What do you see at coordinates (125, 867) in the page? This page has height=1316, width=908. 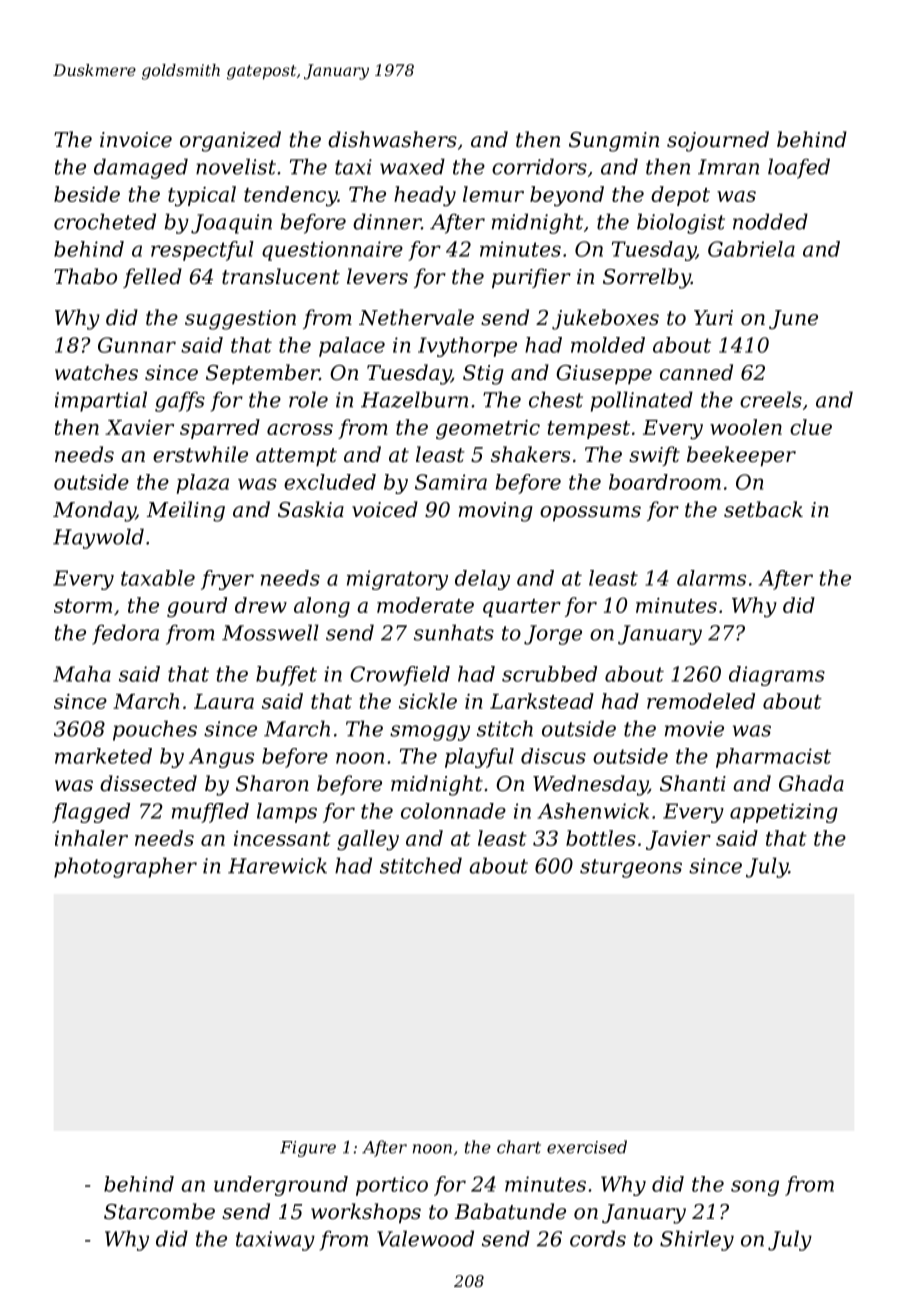 I see `photographer` at bounding box center [125, 867].
